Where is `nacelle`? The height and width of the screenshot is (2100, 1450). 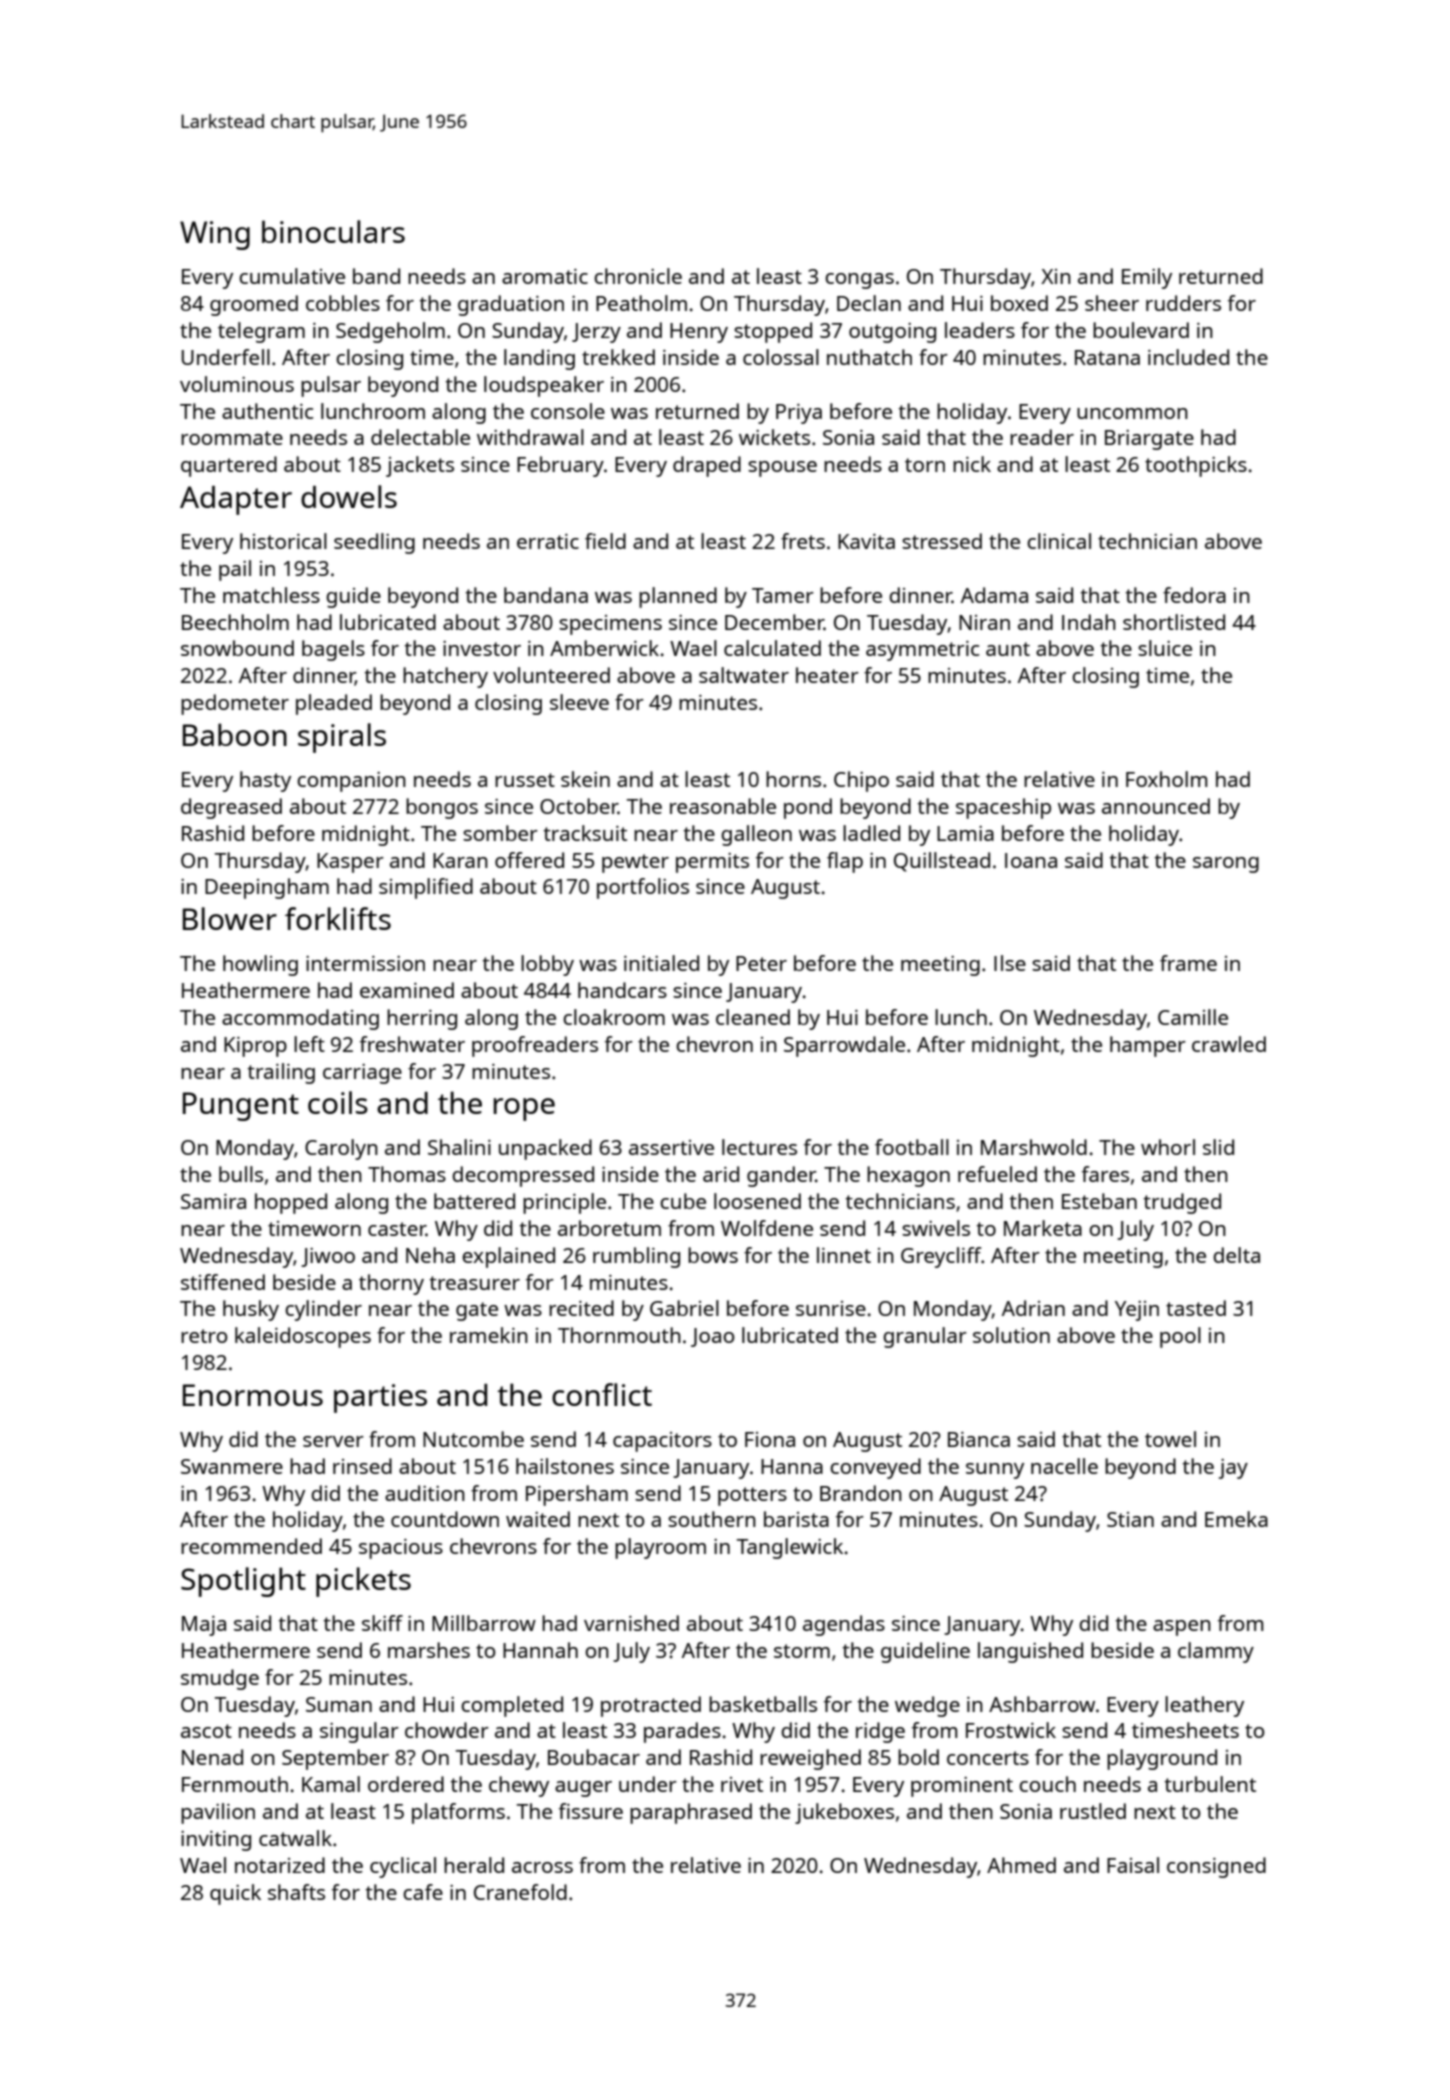
nacelle is located at coordinates (1064, 1466).
